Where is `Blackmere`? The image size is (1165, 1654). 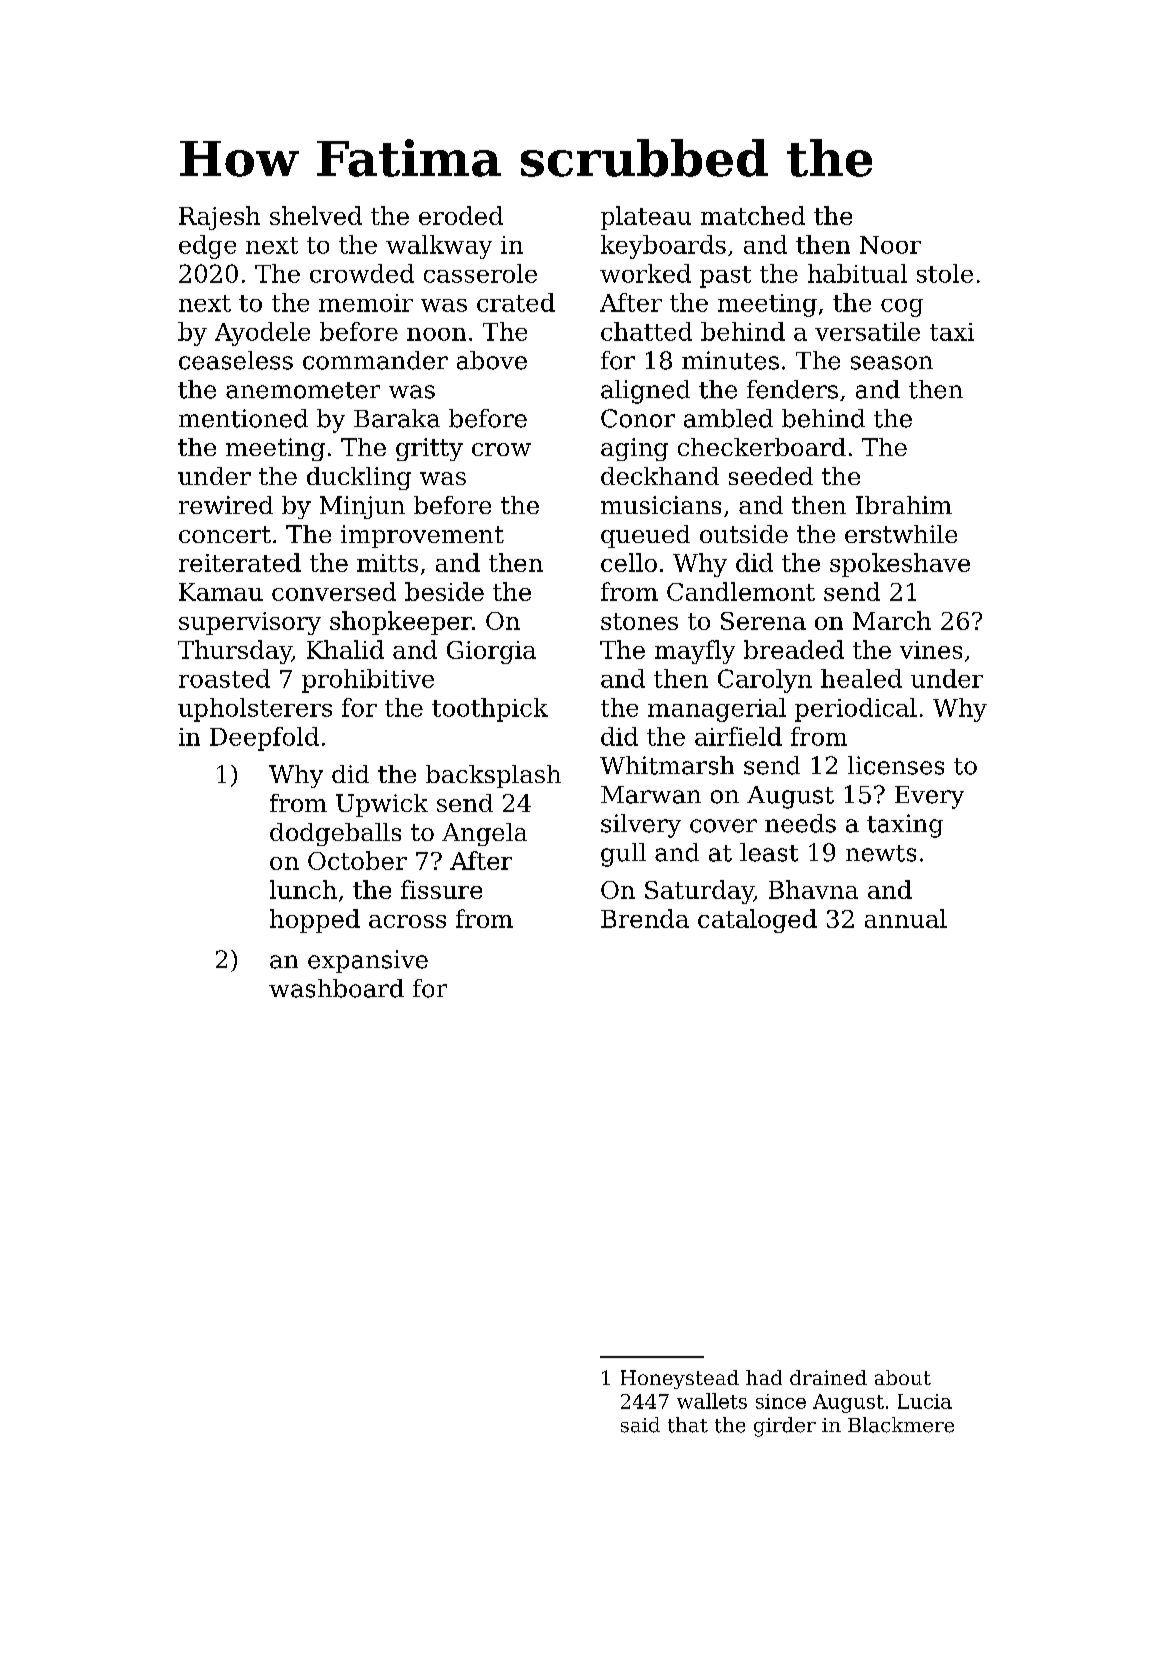
Blackmere is located at coordinates (901, 1425).
